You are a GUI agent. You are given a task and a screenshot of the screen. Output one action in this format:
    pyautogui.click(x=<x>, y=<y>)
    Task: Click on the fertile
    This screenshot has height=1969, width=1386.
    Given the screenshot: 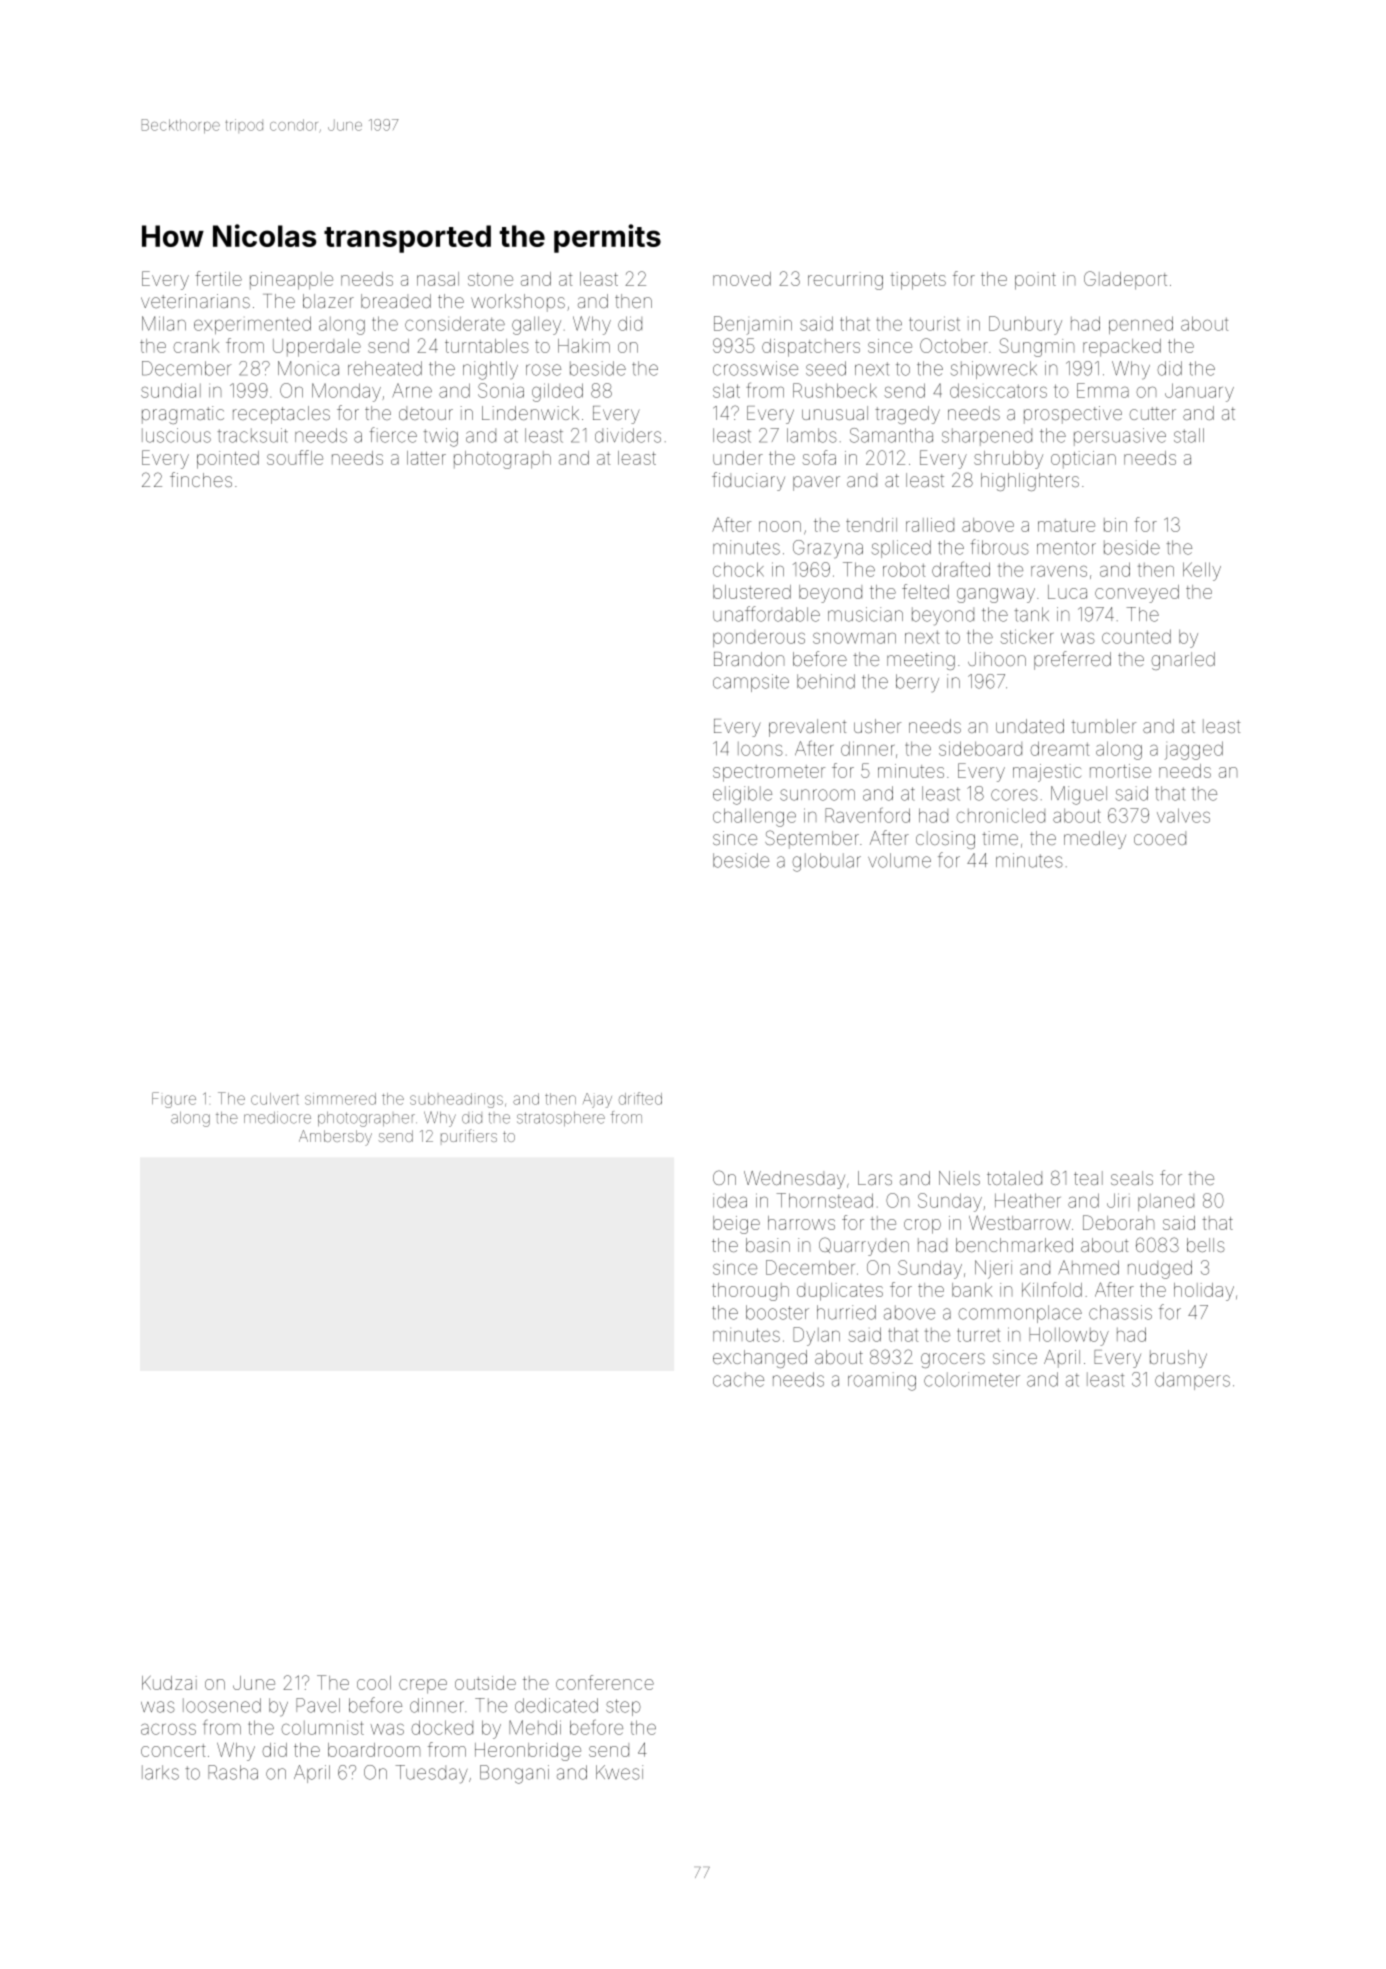 What is the action you would take?
    pyautogui.click(x=218, y=278)
